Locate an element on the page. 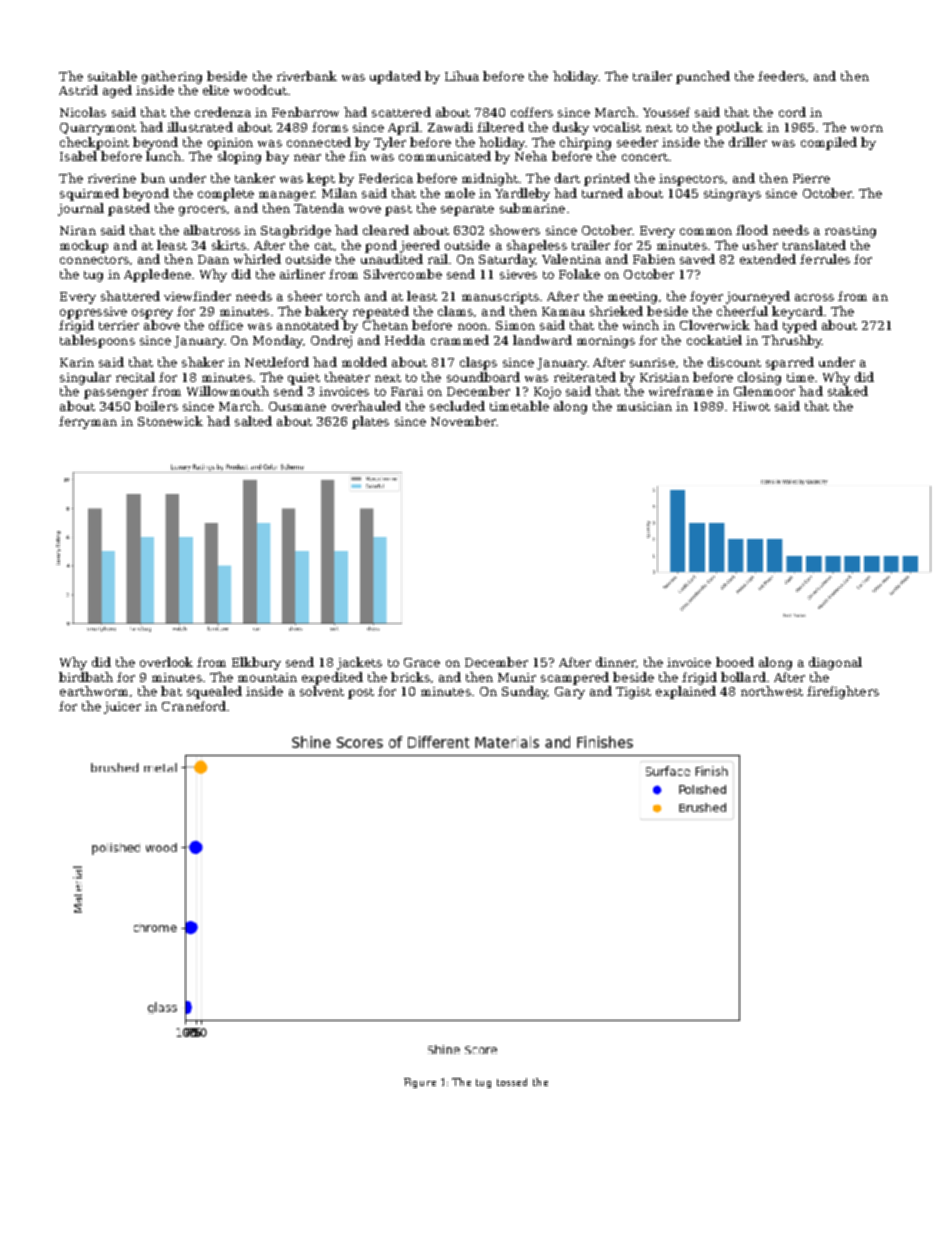 The height and width of the image is (1233, 952). Munir is located at coordinates (517, 677).
